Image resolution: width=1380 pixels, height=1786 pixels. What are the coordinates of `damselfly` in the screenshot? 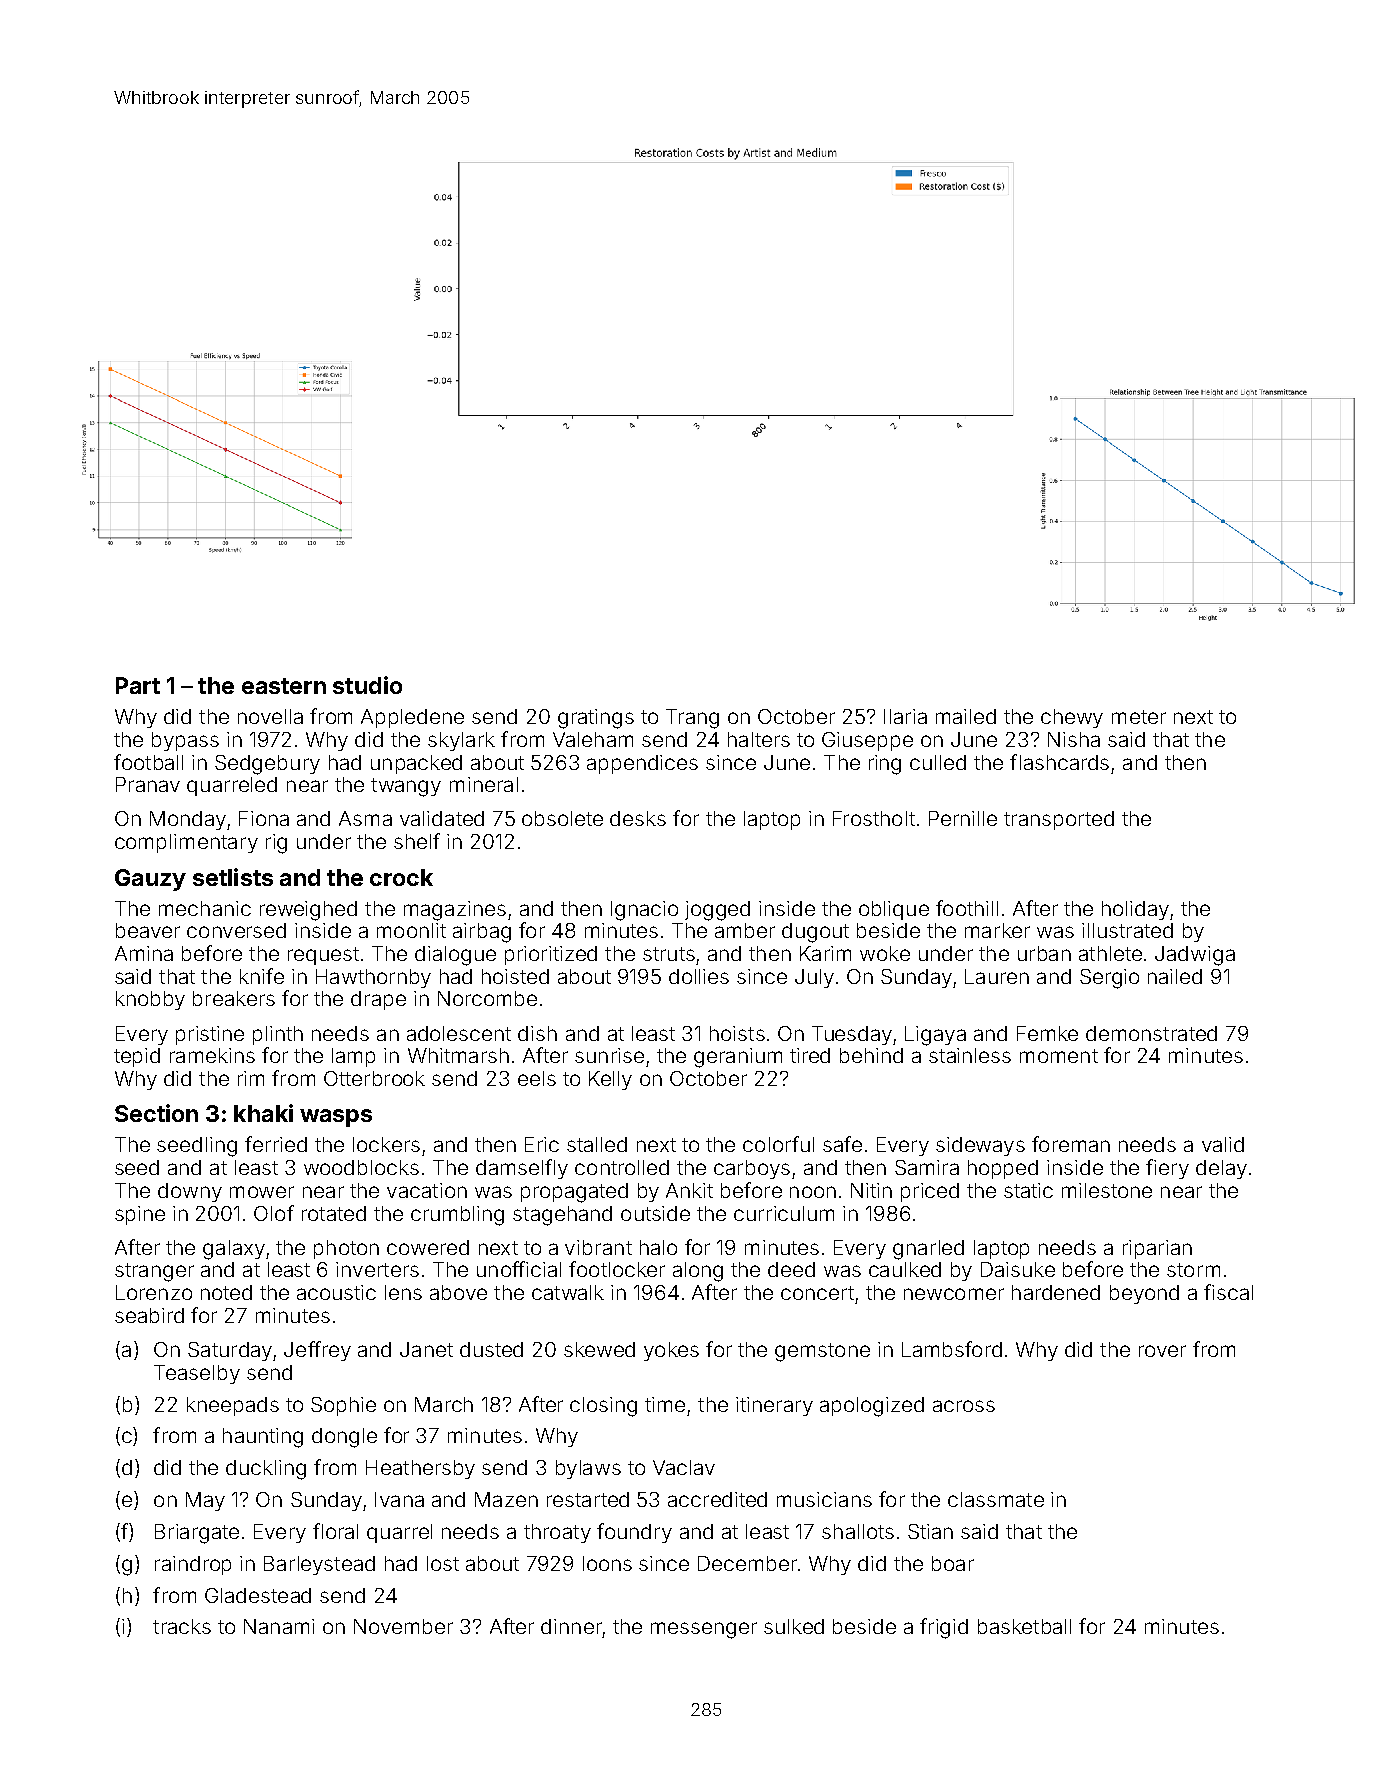 It's located at (522, 1169).
